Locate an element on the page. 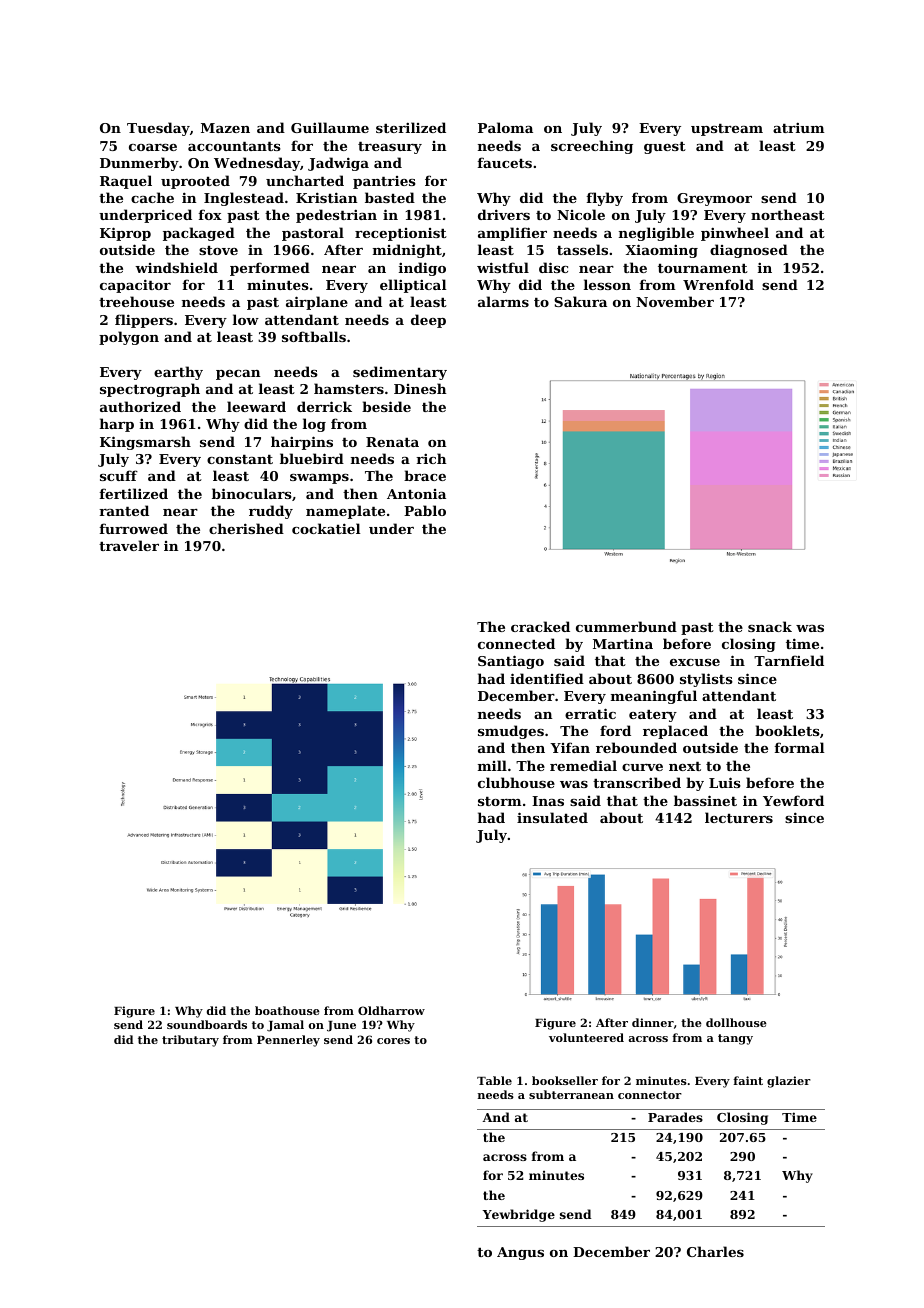 The height and width of the document is (1308, 924). atrium is located at coordinates (798, 128).
